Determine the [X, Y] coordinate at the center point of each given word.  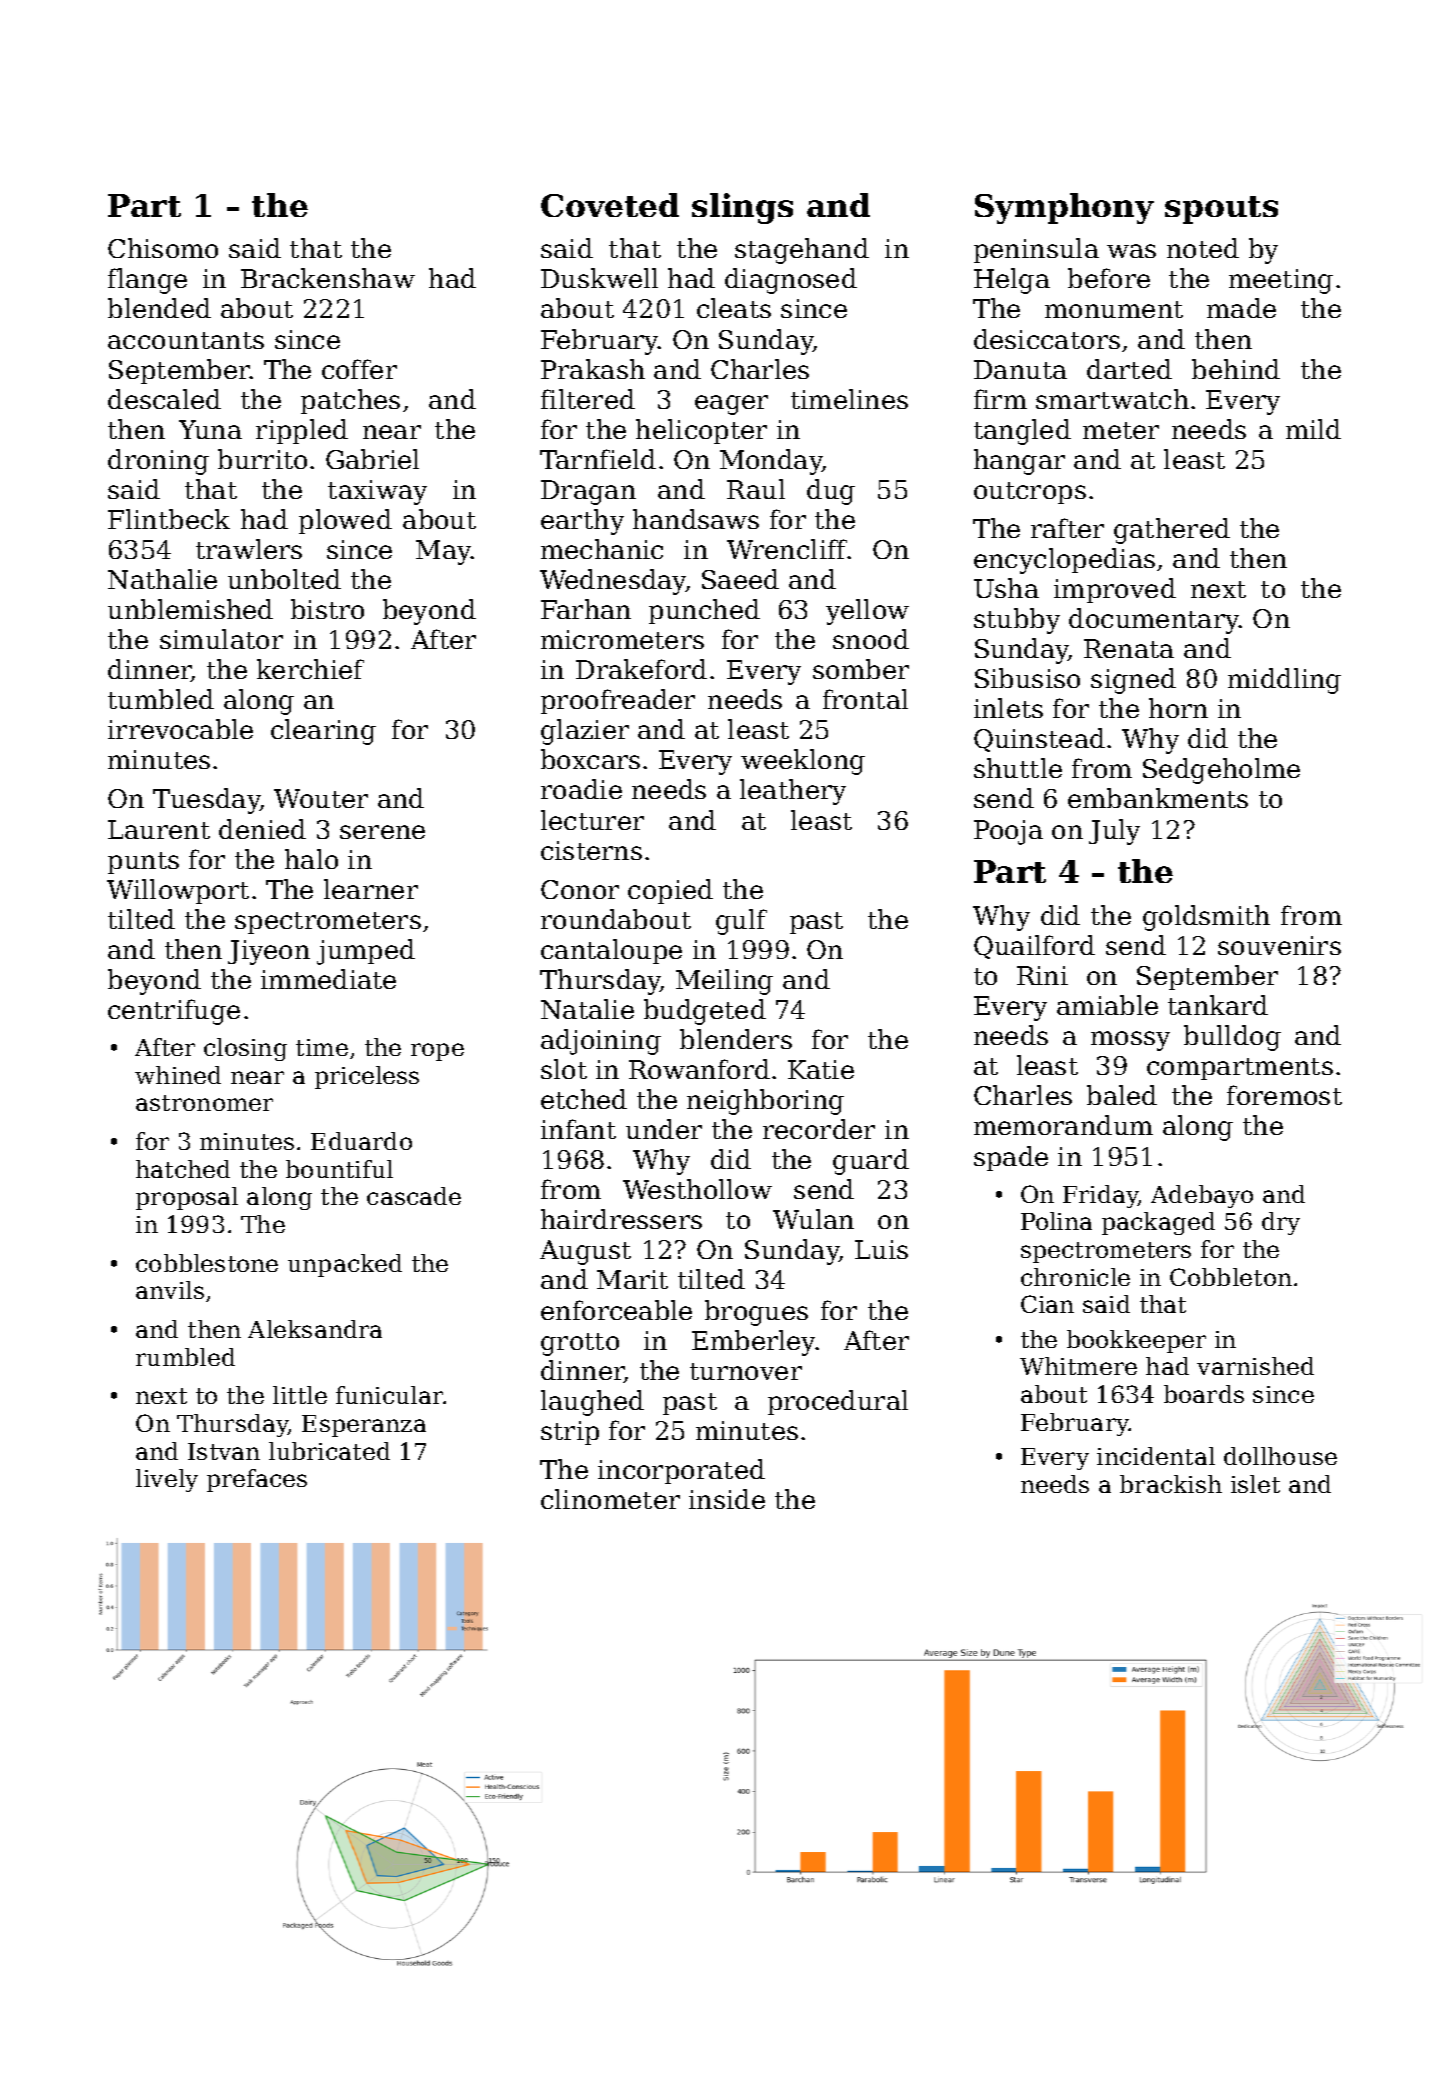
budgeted [705, 1012]
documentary [1154, 621]
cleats [734, 308]
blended [159, 308]
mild [1313, 429]
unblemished [190, 609]
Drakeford [641, 669]
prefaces [257, 1480]
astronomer [204, 1103]
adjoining [601, 1042]
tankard [1218, 1005]
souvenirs [1279, 945]
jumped [366, 952]
